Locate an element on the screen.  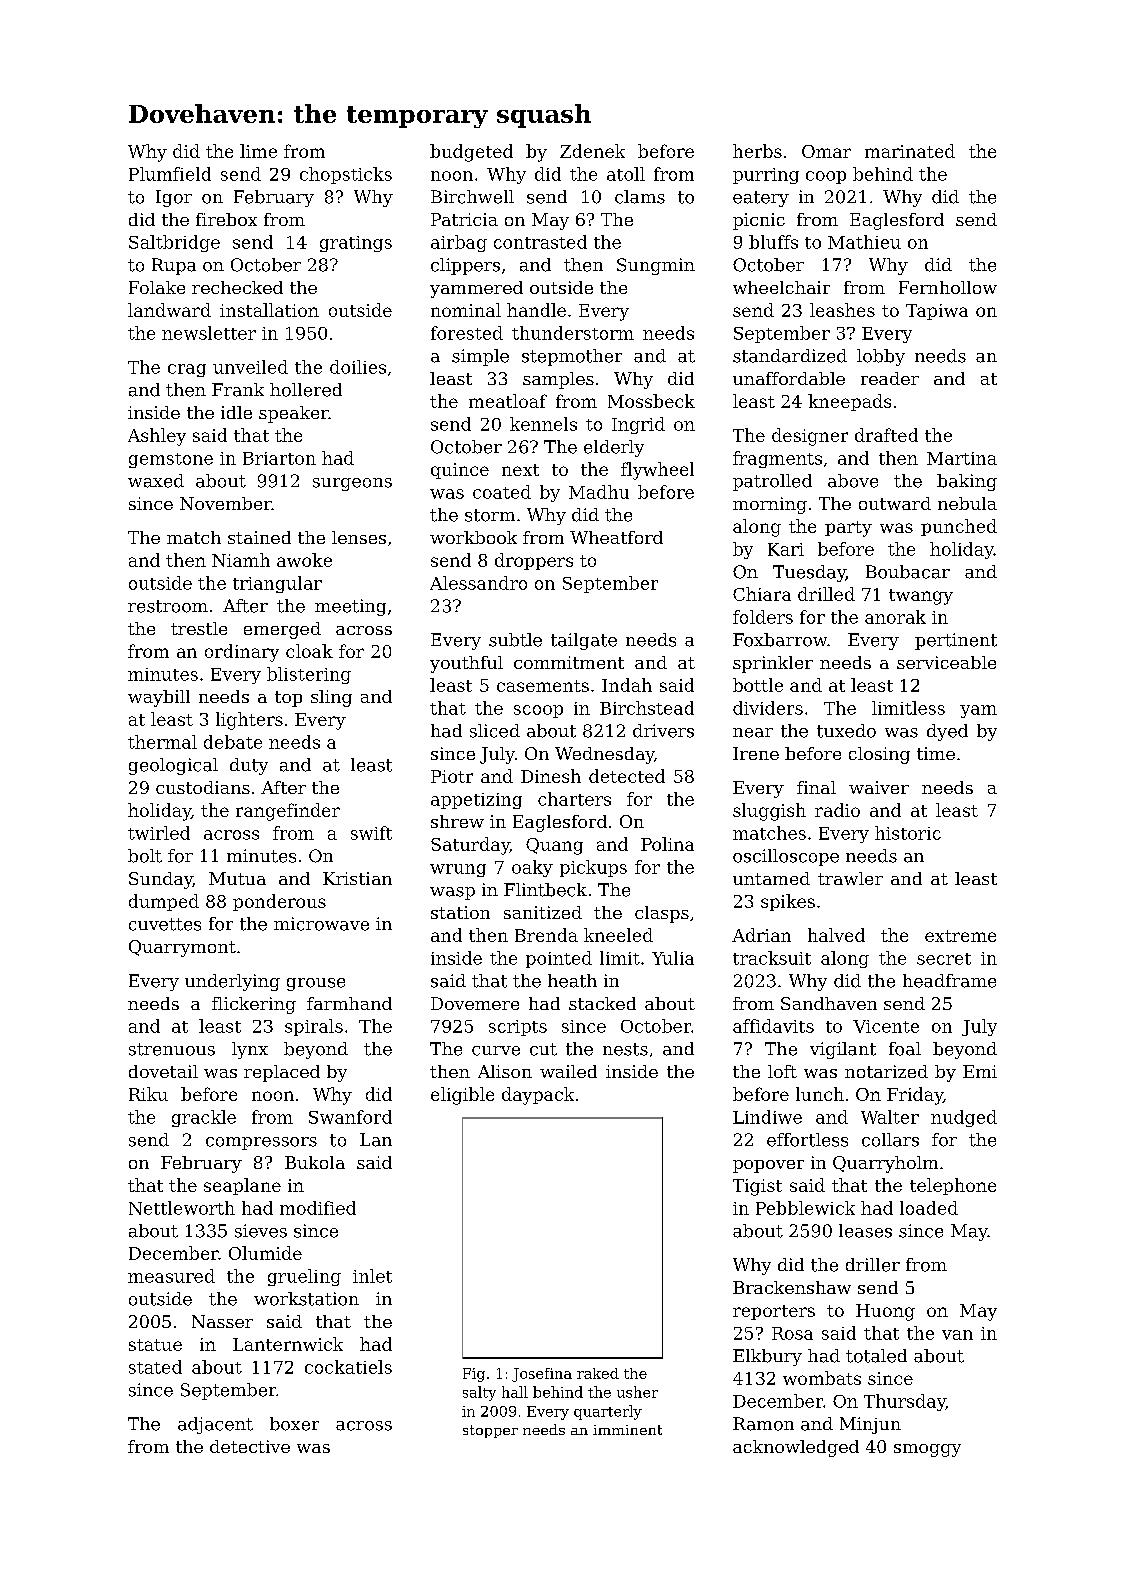
above is located at coordinates (853, 481).
